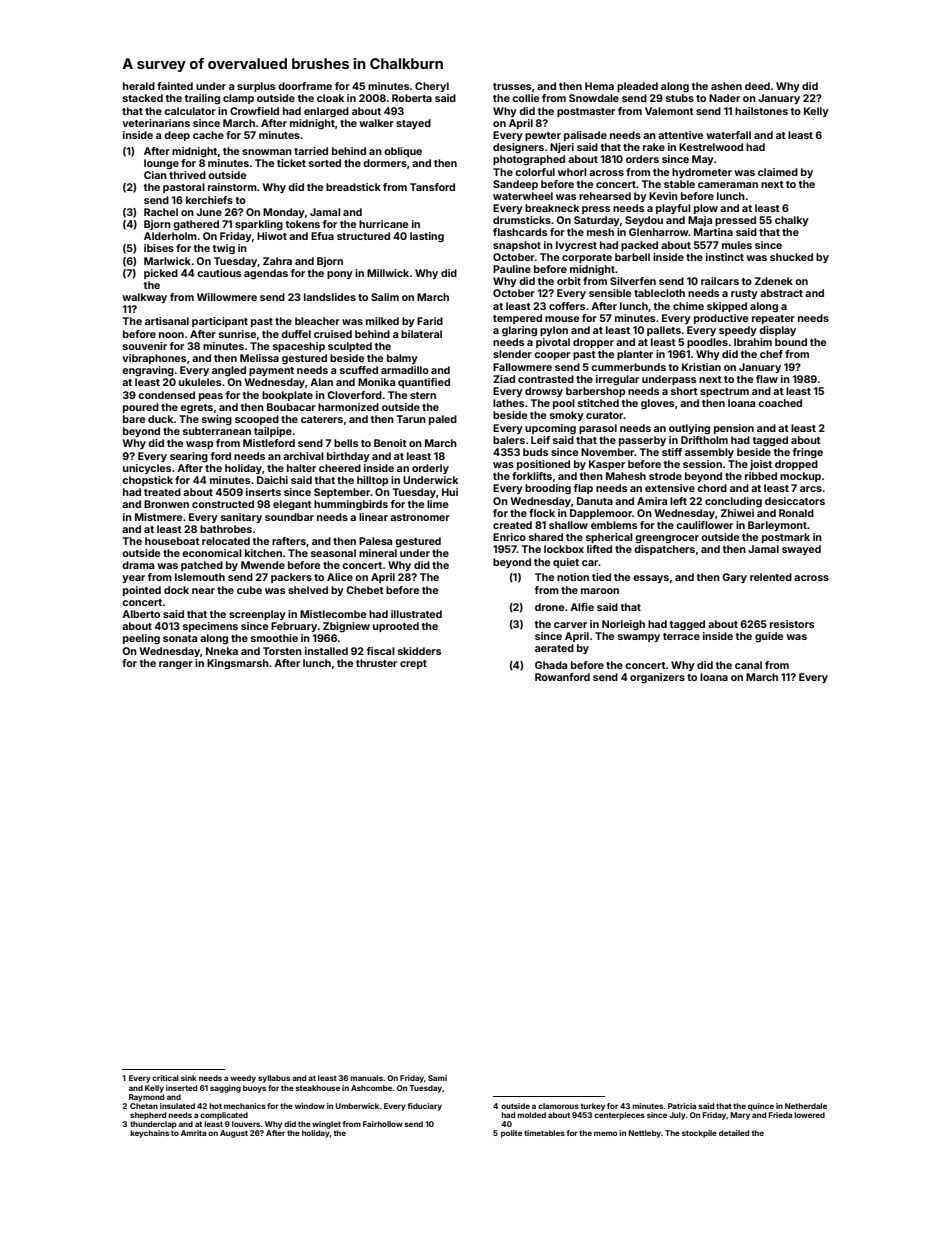 The height and width of the document is (1233, 952). What do you see at coordinates (353, 187) in the document?
I see `breadstick` at bounding box center [353, 187].
